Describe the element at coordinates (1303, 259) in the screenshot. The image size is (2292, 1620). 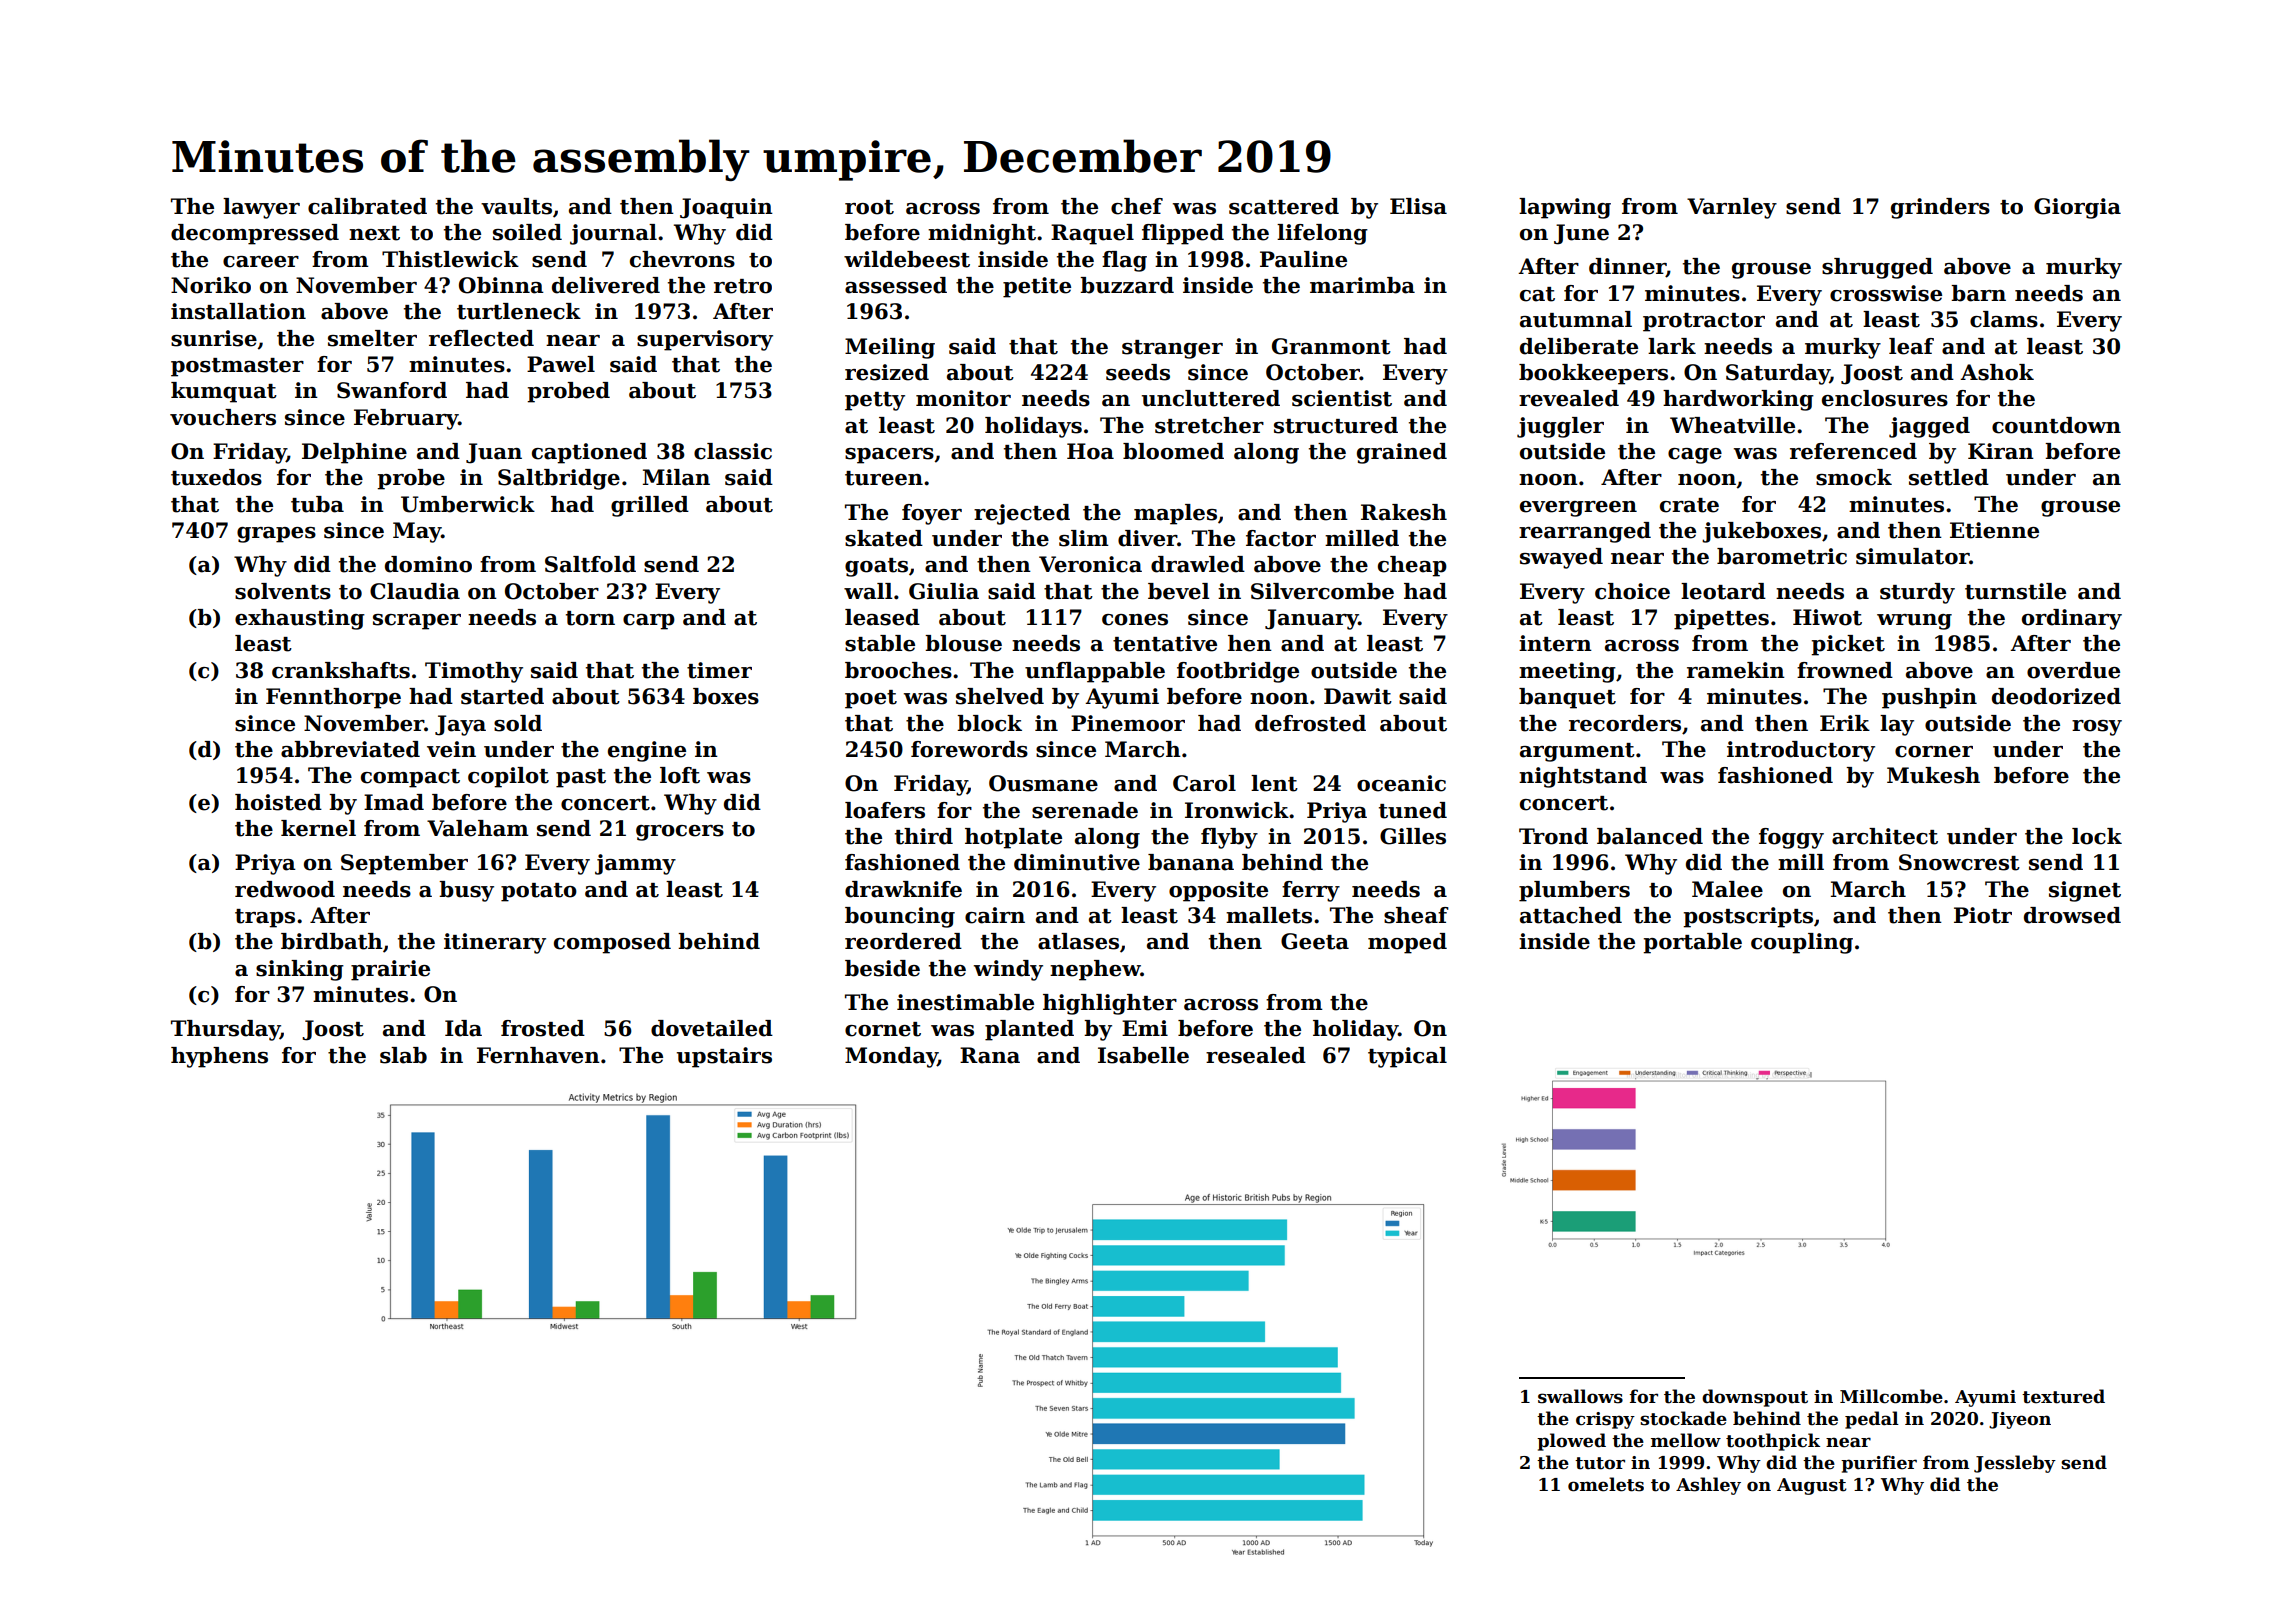
I see `Pauline` at that location.
